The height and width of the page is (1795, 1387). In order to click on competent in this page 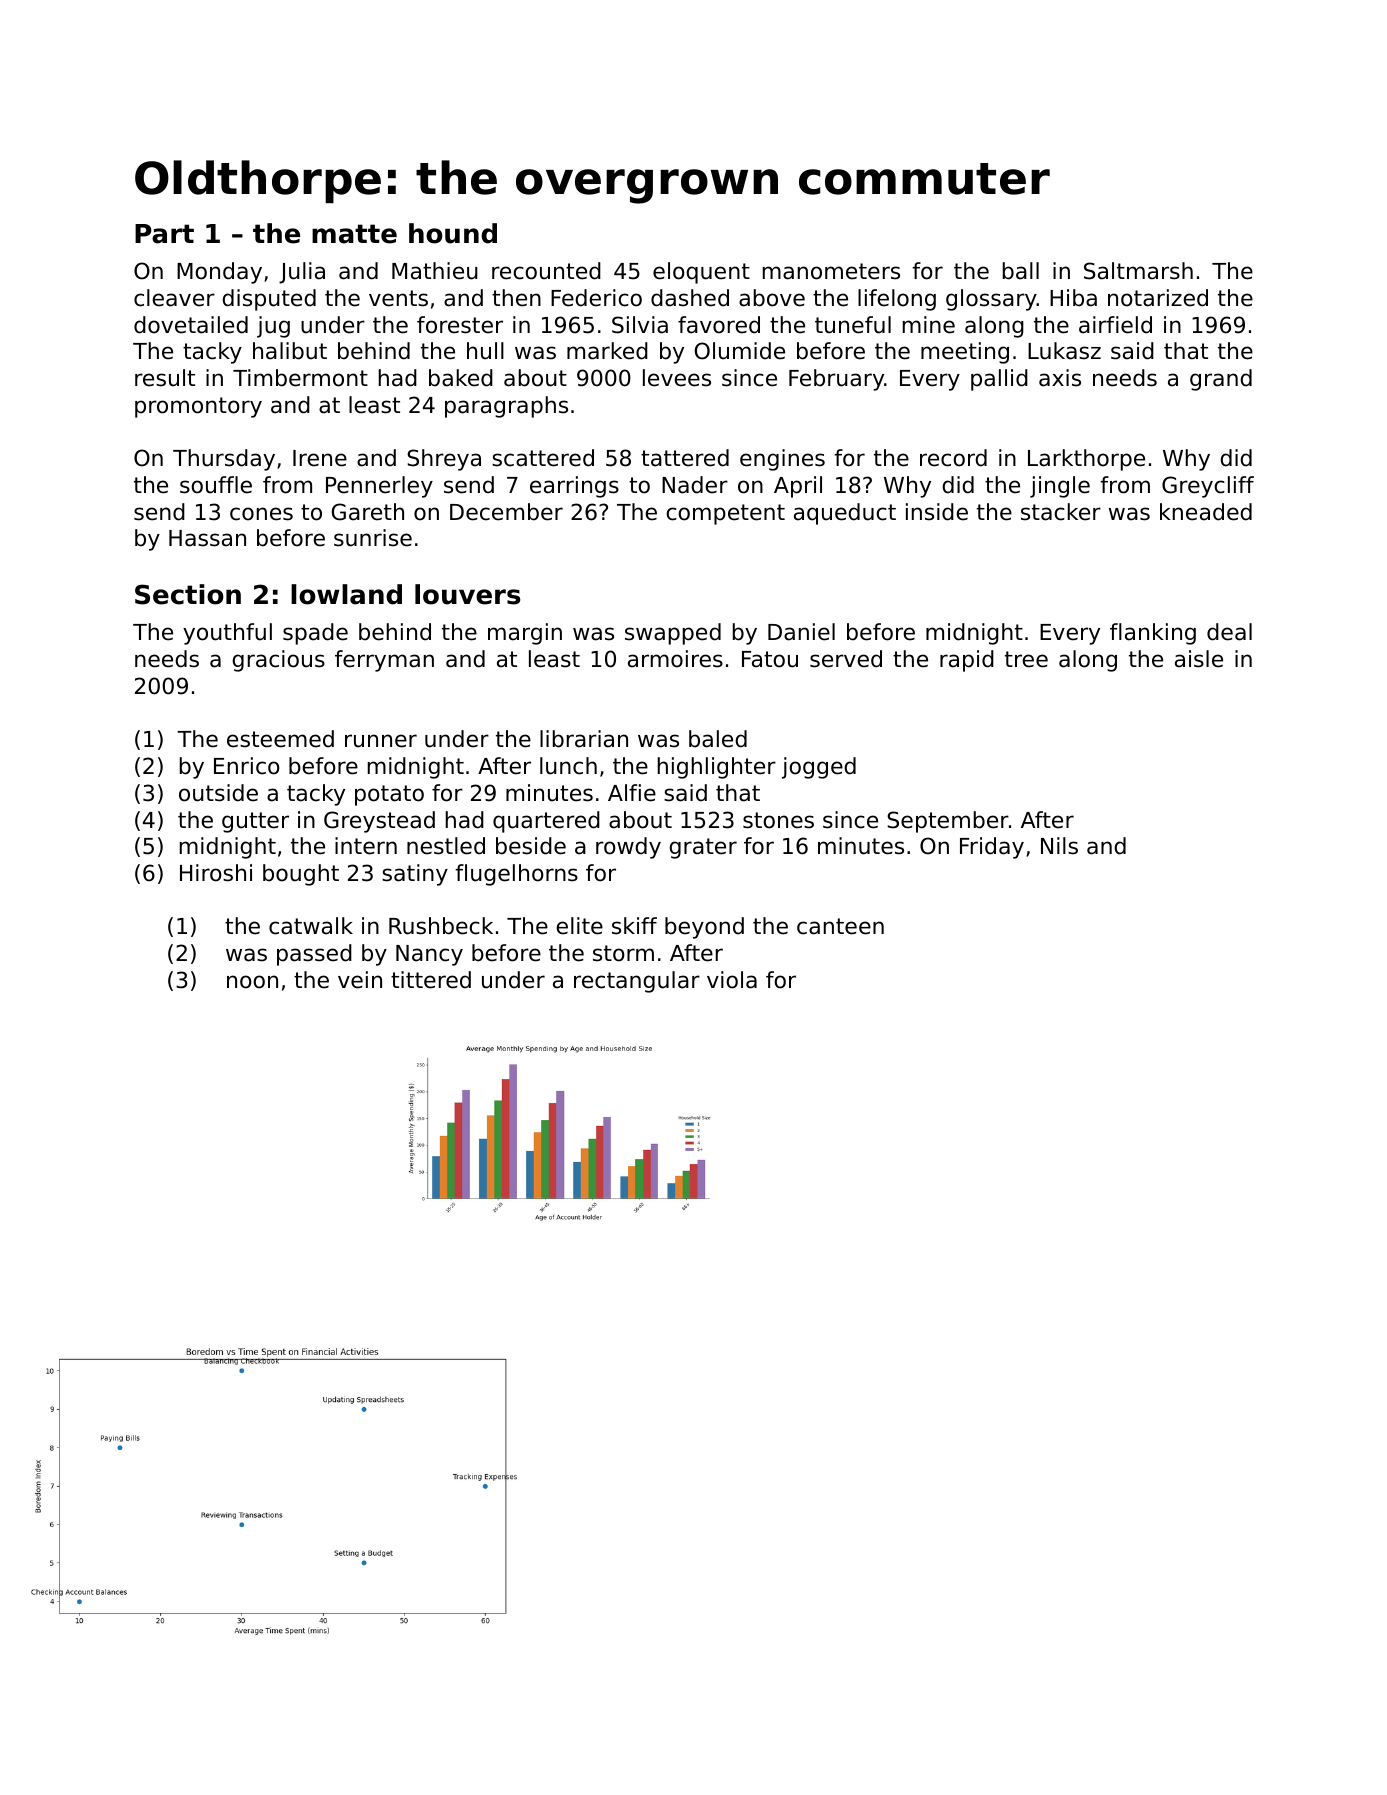, I will do `click(726, 514)`.
